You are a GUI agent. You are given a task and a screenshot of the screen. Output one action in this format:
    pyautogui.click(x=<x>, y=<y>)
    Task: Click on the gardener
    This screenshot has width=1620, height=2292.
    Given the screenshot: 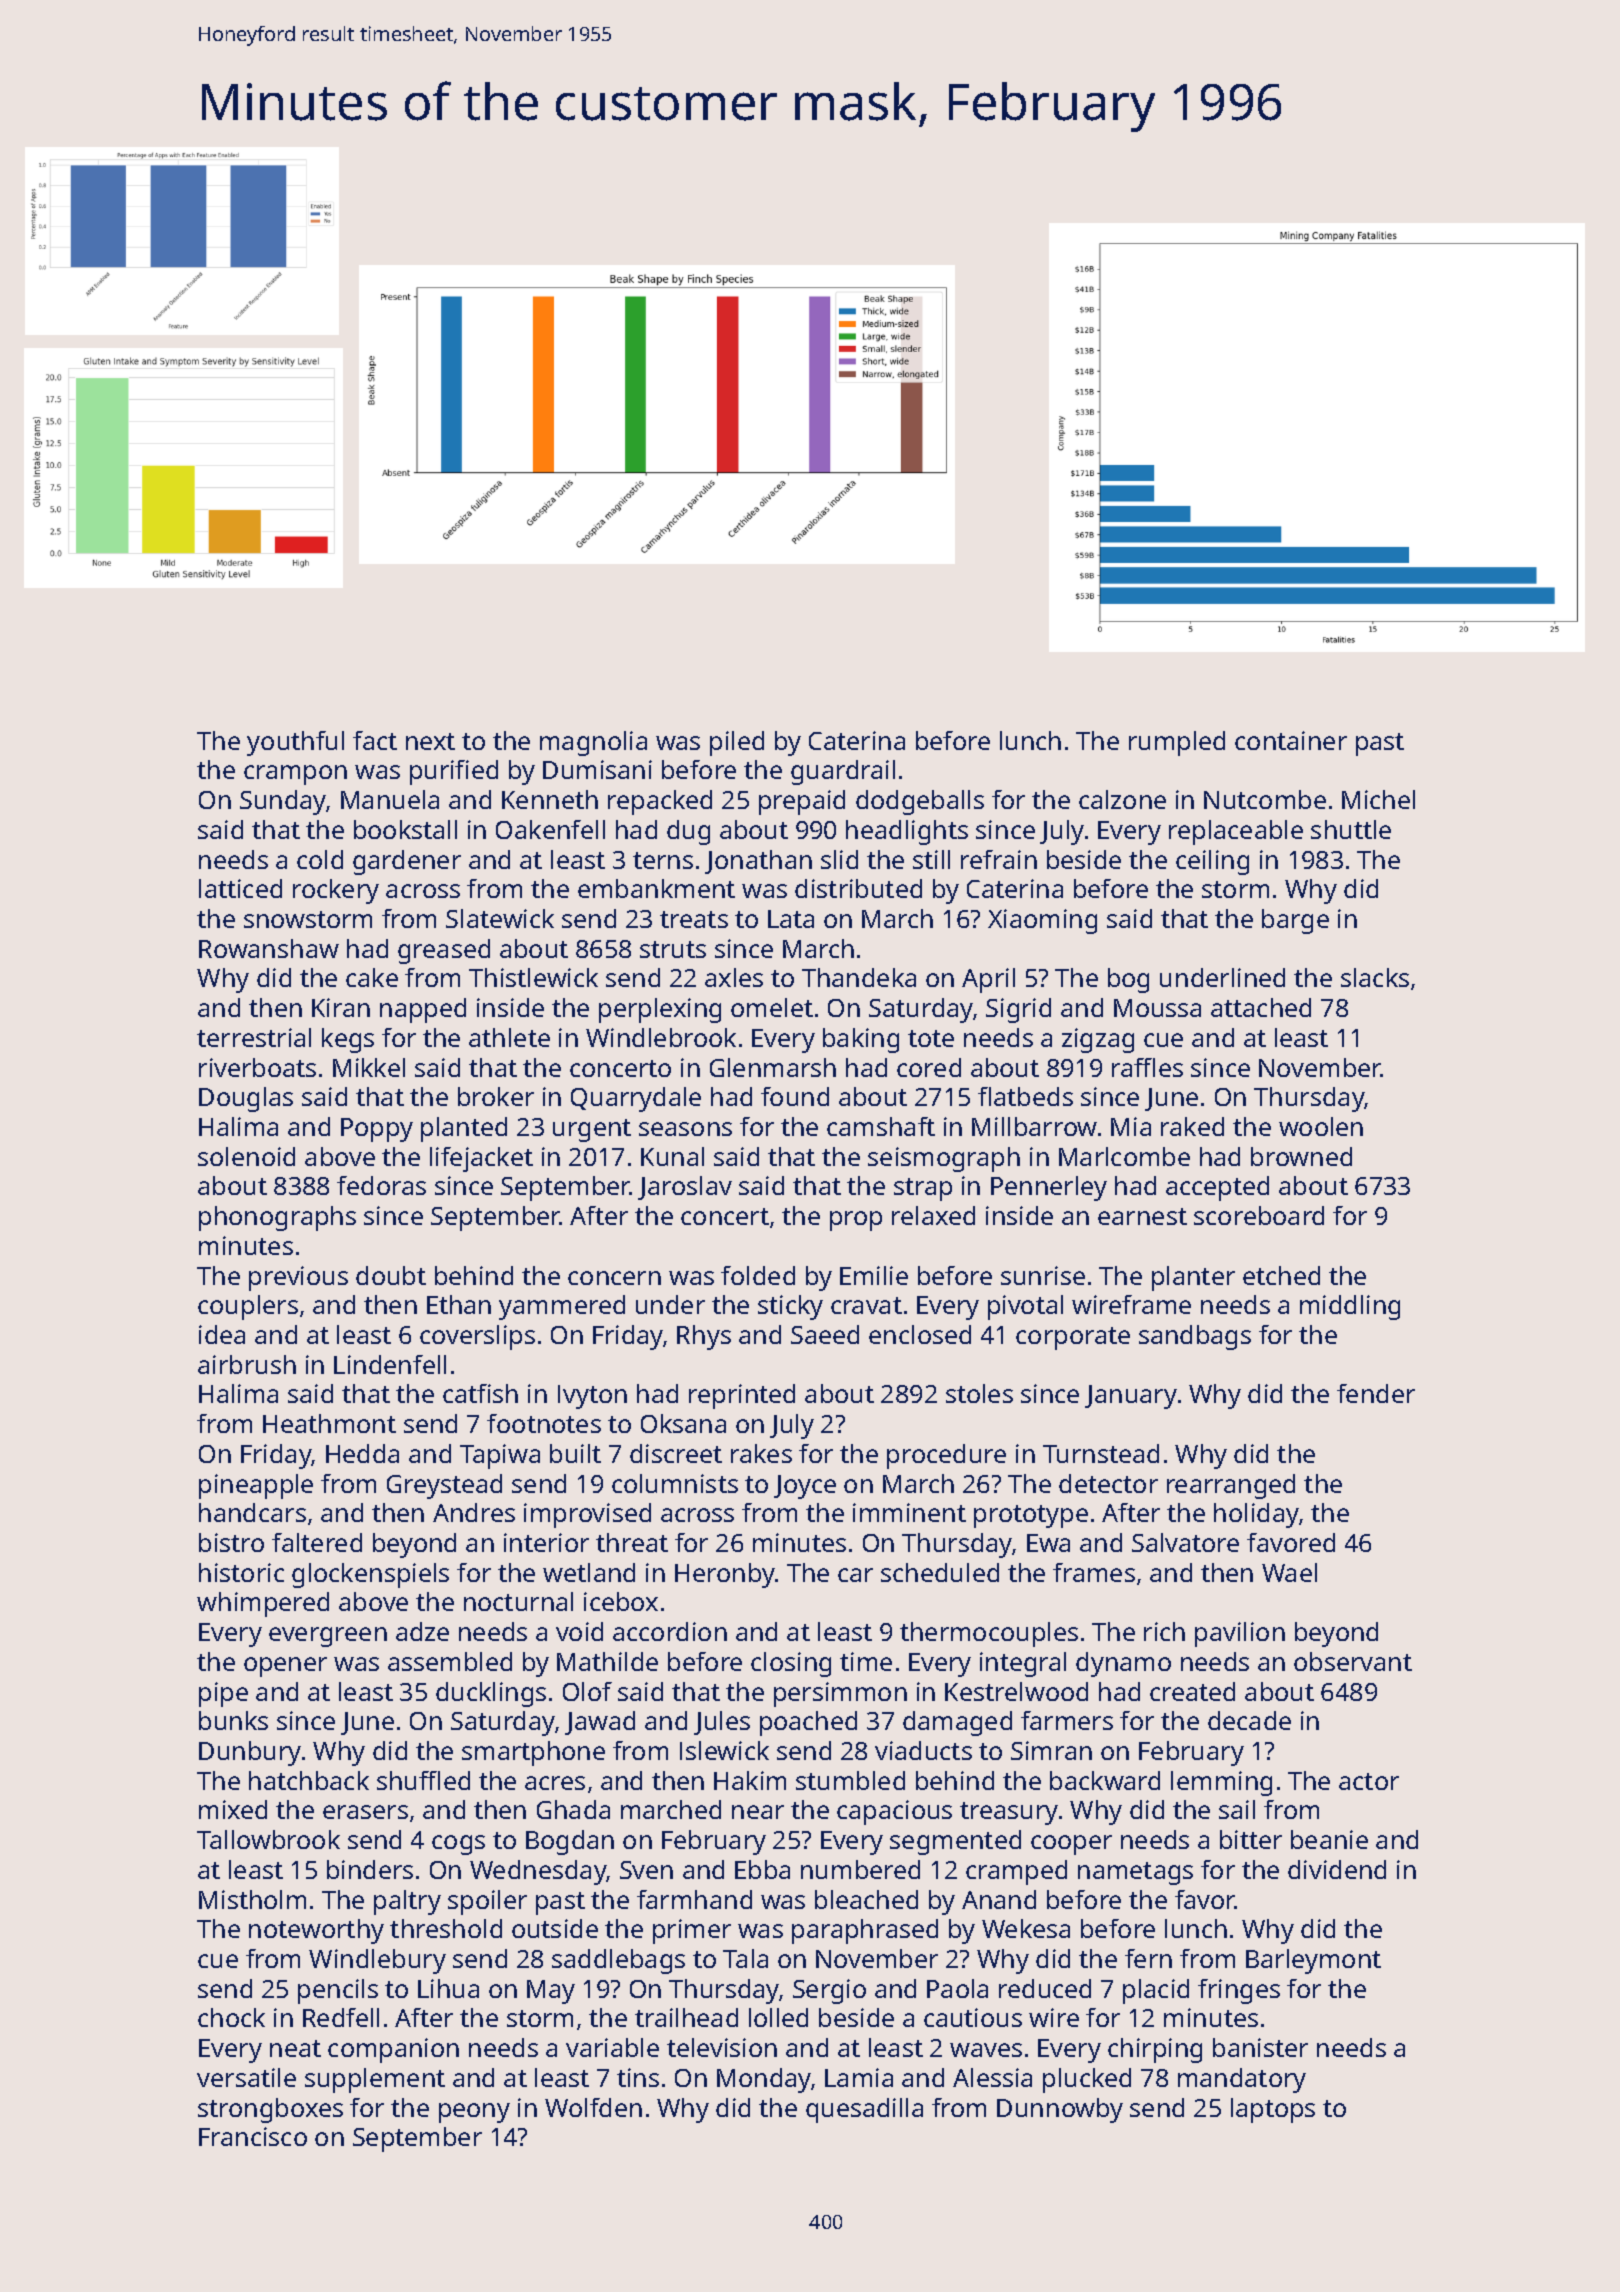 What is the action you would take?
    pyautogui.click(x=407, y=862)
